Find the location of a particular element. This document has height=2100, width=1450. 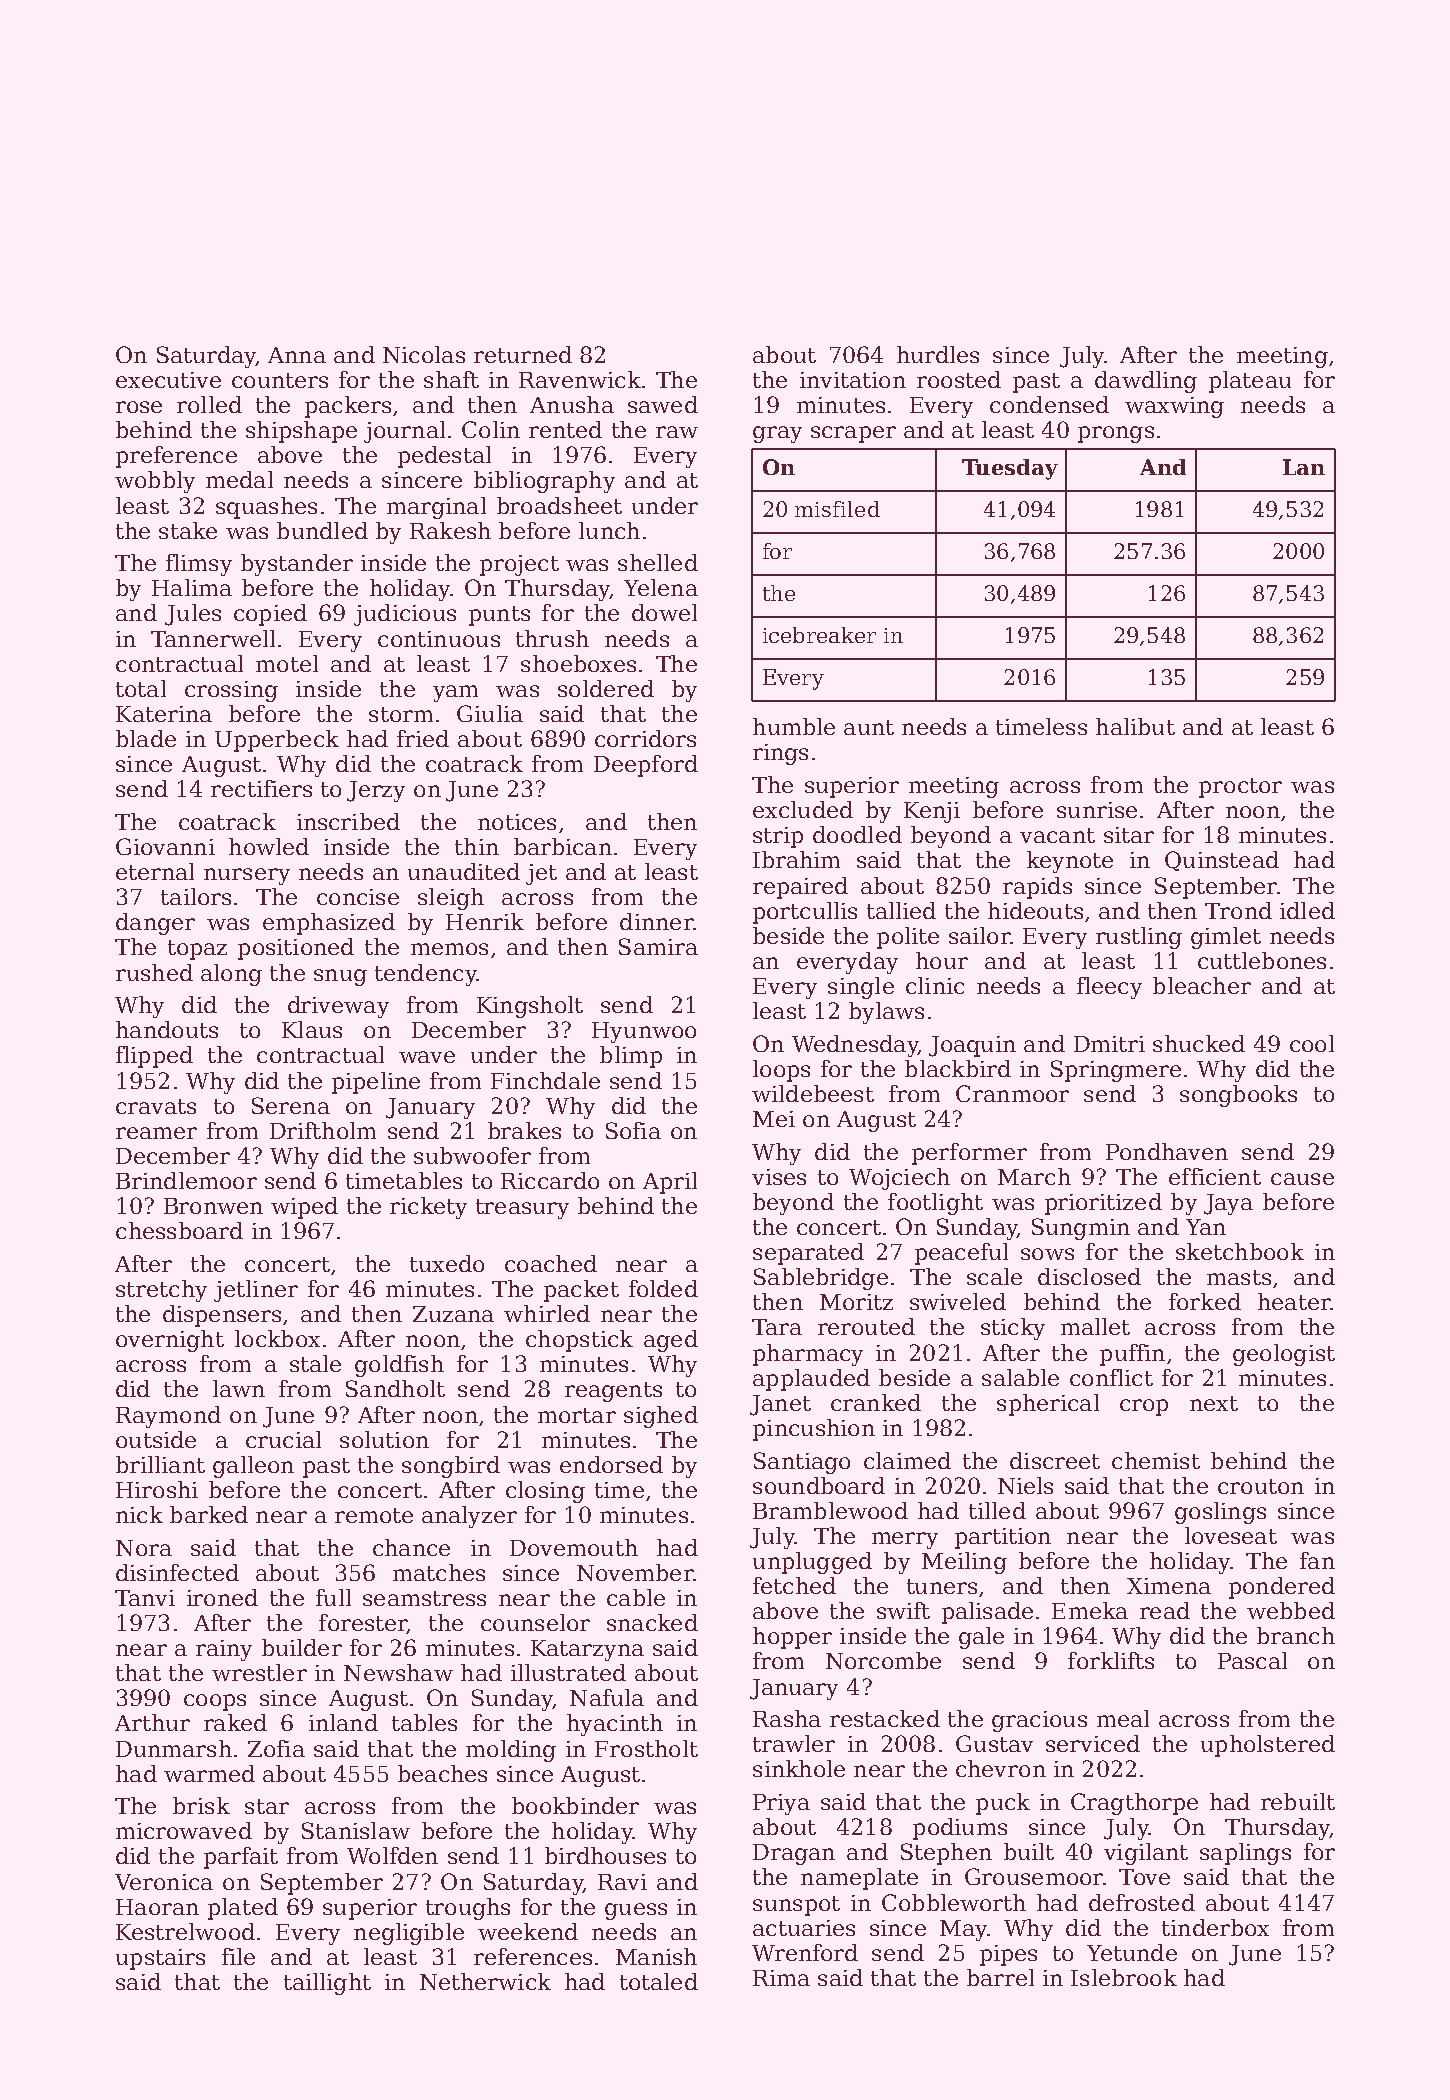

Anna is located at coordinates (297, 355).
